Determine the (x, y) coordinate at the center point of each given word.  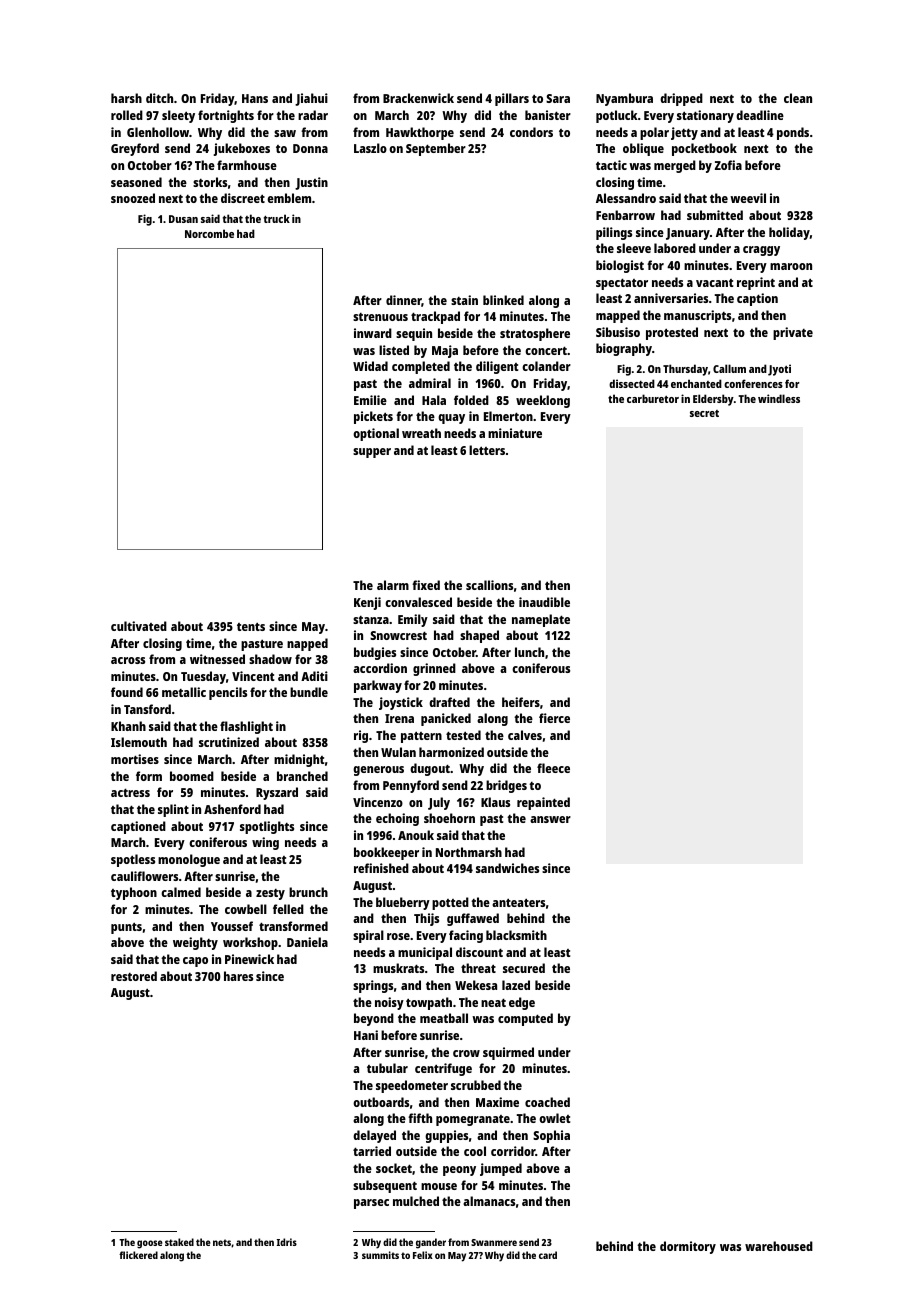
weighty (195, 943)
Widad (370, 366)
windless (779, 398)
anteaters (518, 902)
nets (222, 1242)
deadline (760, 115)
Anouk (416, 835)
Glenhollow (158, 132)
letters (487, 450)
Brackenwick (418, 98)
